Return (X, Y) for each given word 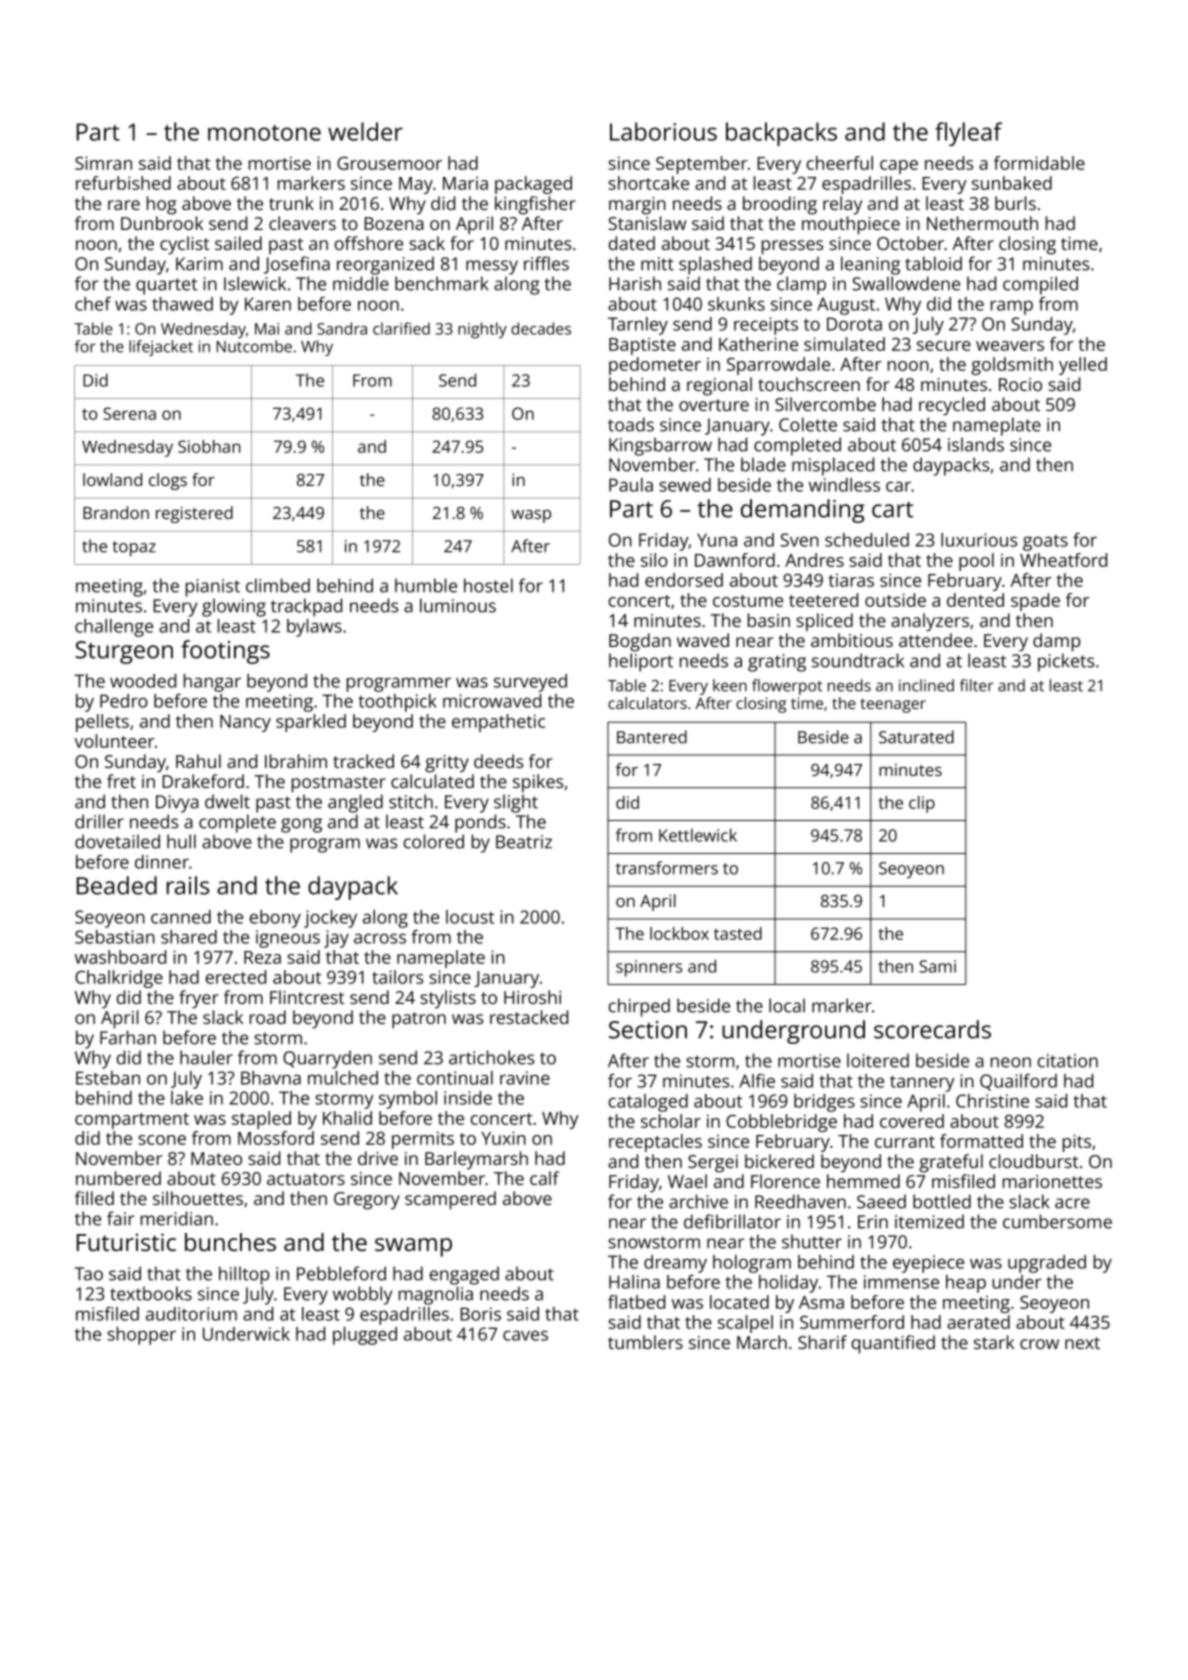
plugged (365, 1336)
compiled (1040, 285)
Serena (129, 413)
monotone (264, 133)
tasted (738, 933)
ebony (275, 919)
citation (1068, 1061)
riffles (546, 263)
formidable (1039, 163)
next (1082, 1343)
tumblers (645, 1342)
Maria (465, 183)
